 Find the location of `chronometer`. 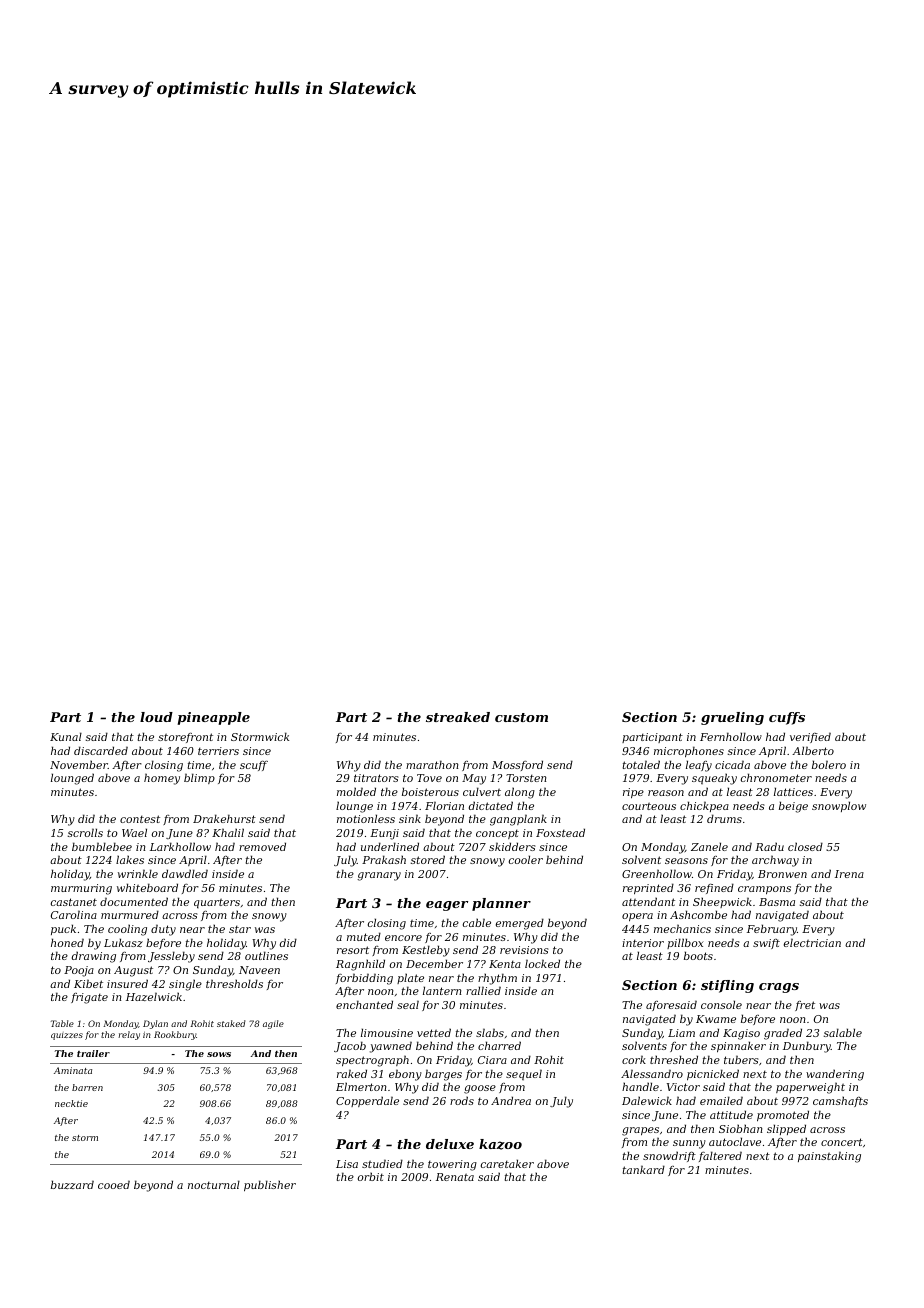

chronometer is located at coordinates (776, 777).
